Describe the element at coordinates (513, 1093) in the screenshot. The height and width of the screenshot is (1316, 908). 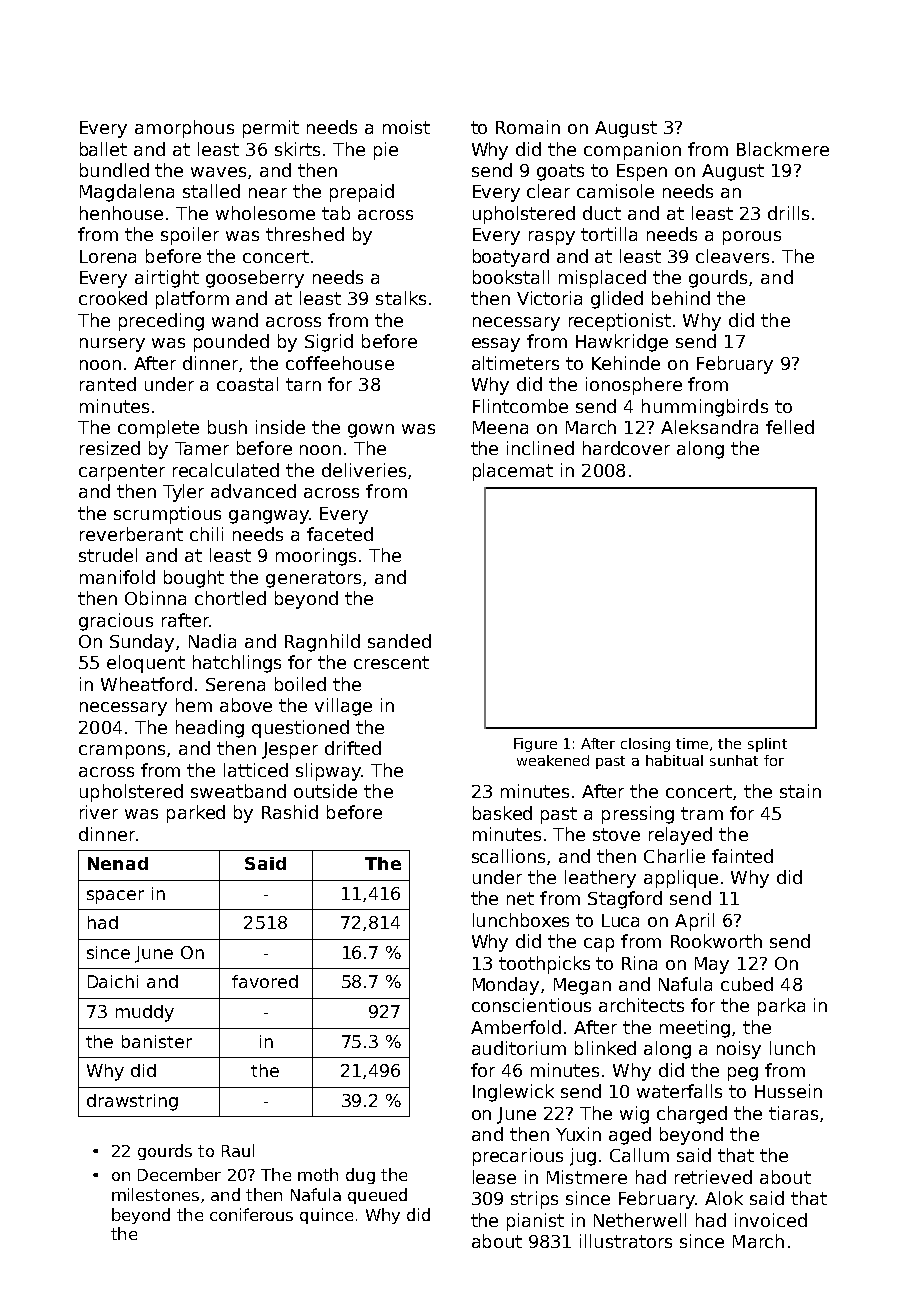
I see `Inglewick` at that location.
